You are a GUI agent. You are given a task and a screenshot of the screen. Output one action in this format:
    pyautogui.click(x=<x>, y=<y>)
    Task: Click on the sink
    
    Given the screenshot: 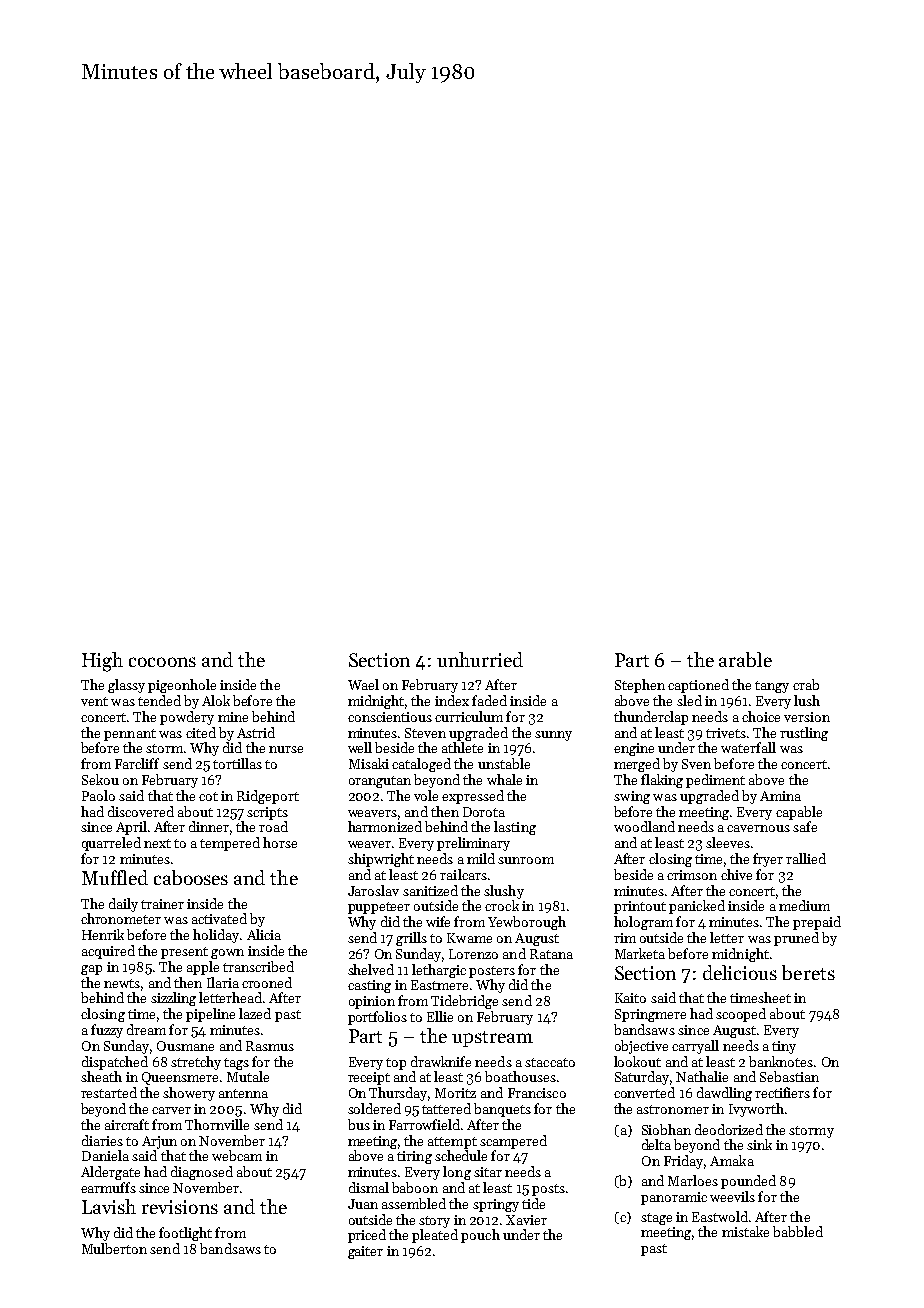 What is the action you would take?
    pyautogui.click(x=759, y=1144)
